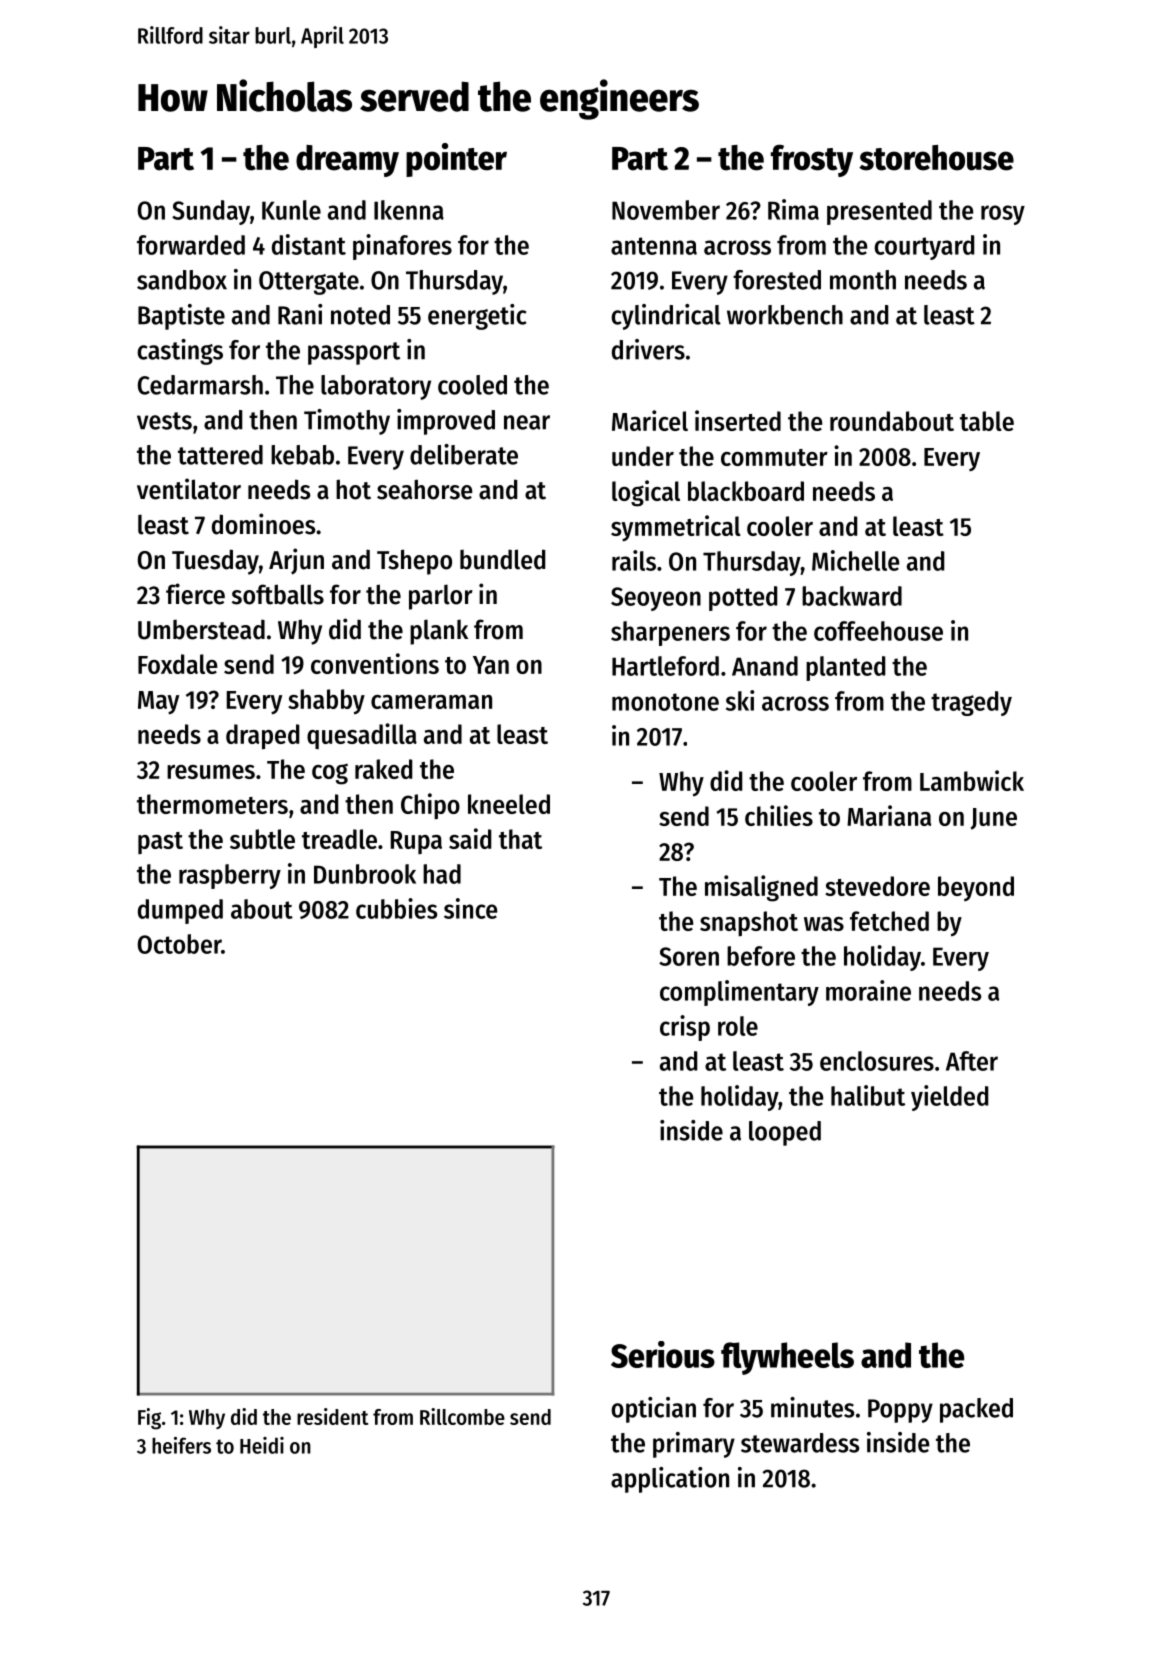  What do you see at coordinates (211, 212) in the screenshot?
I see `Sunday` at bounding box center [211, 212].
